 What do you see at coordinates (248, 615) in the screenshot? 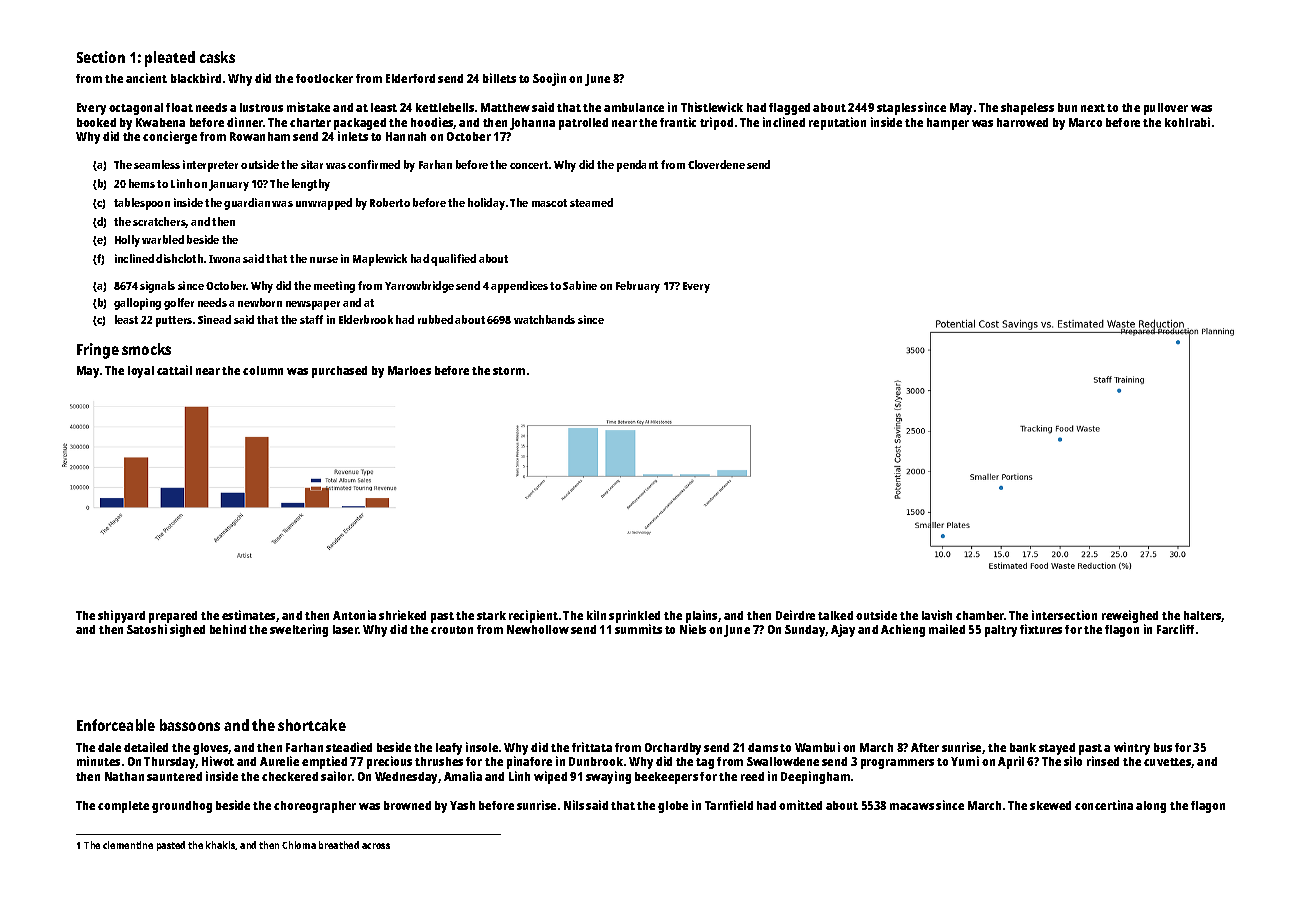
I see `estimates` at bounding box center [248, 615].
